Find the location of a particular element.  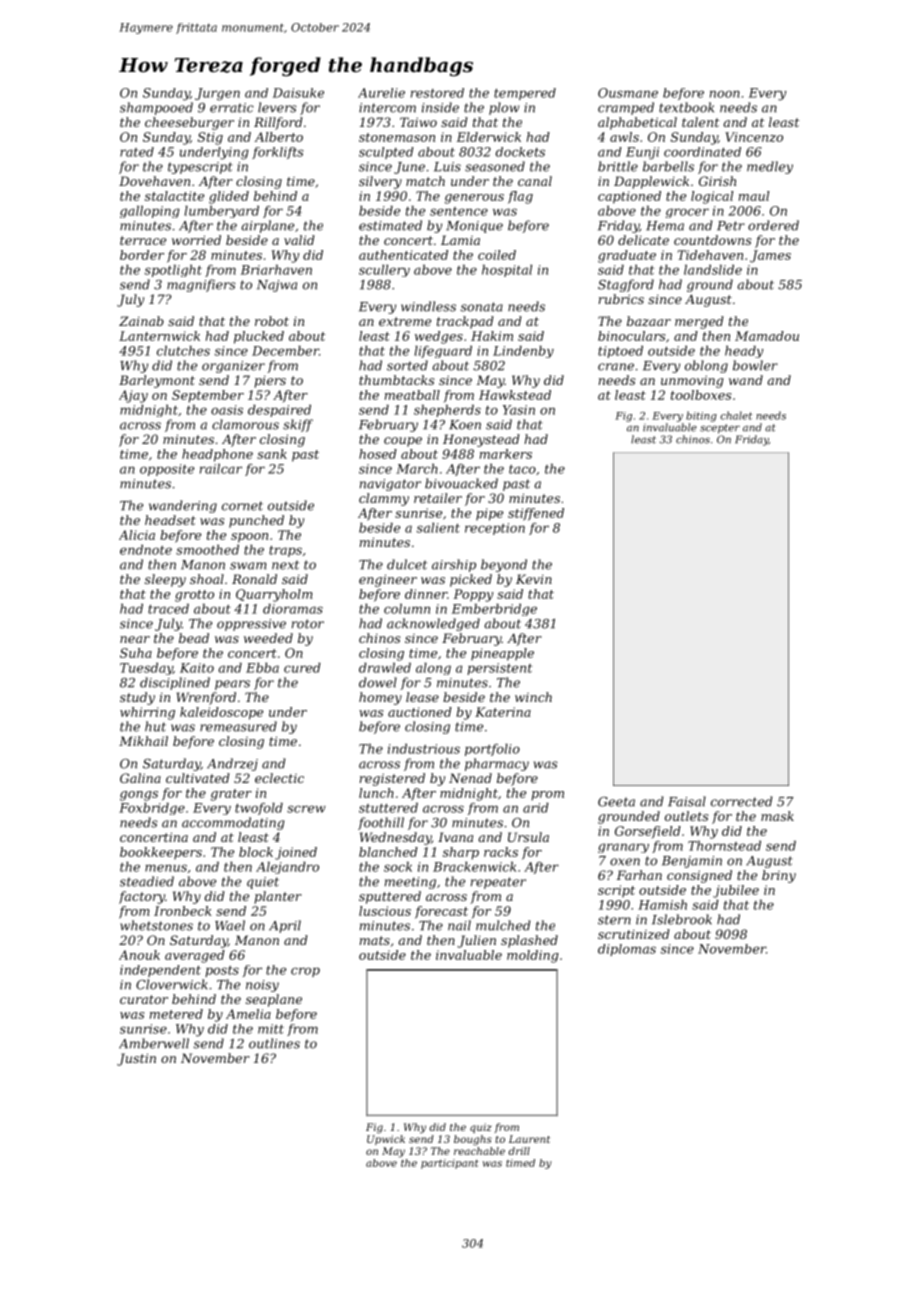

outlines is located at coordinates (274, 1043).
